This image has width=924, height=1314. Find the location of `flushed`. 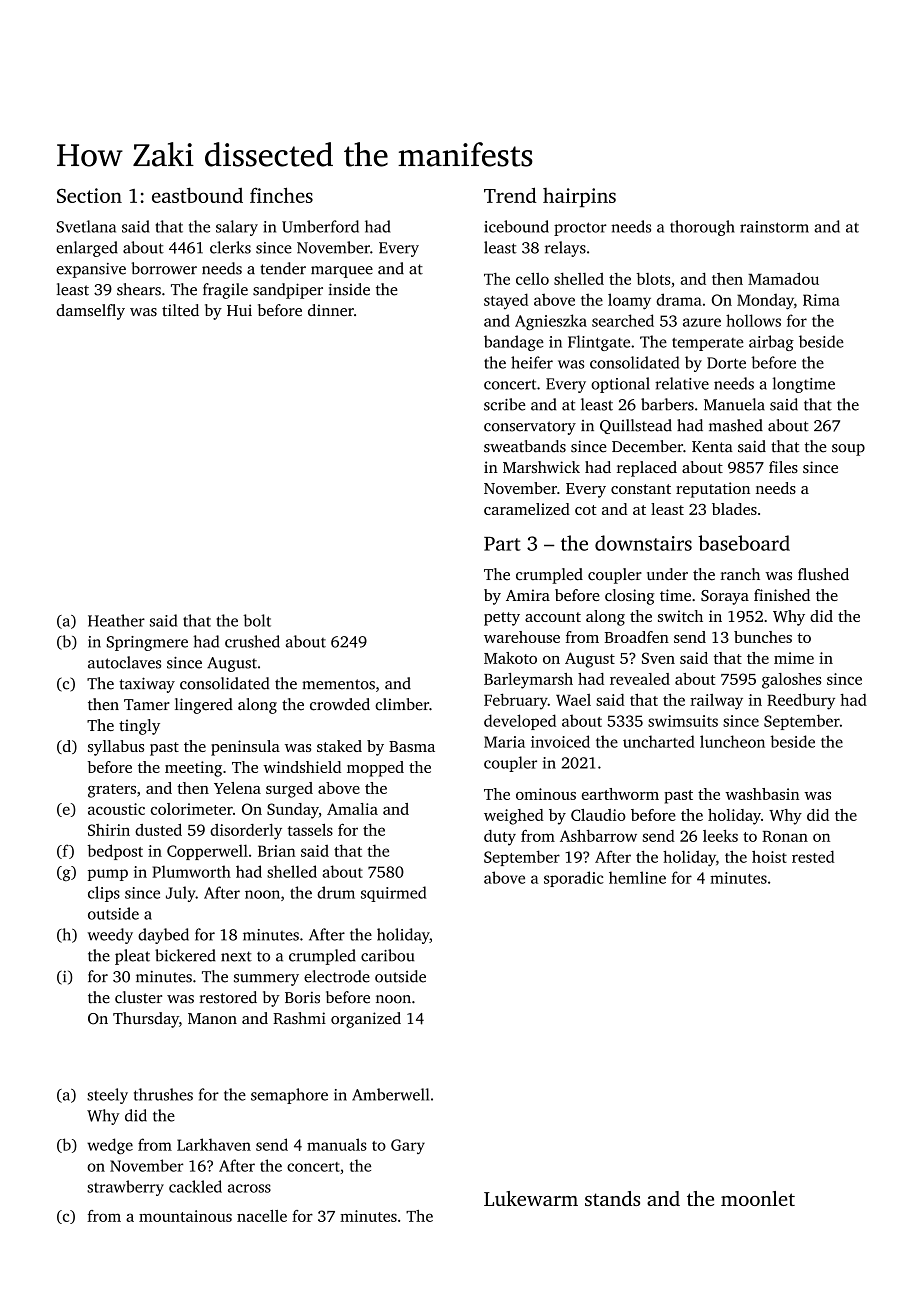

flushed is located at coordinates (823, 574).
